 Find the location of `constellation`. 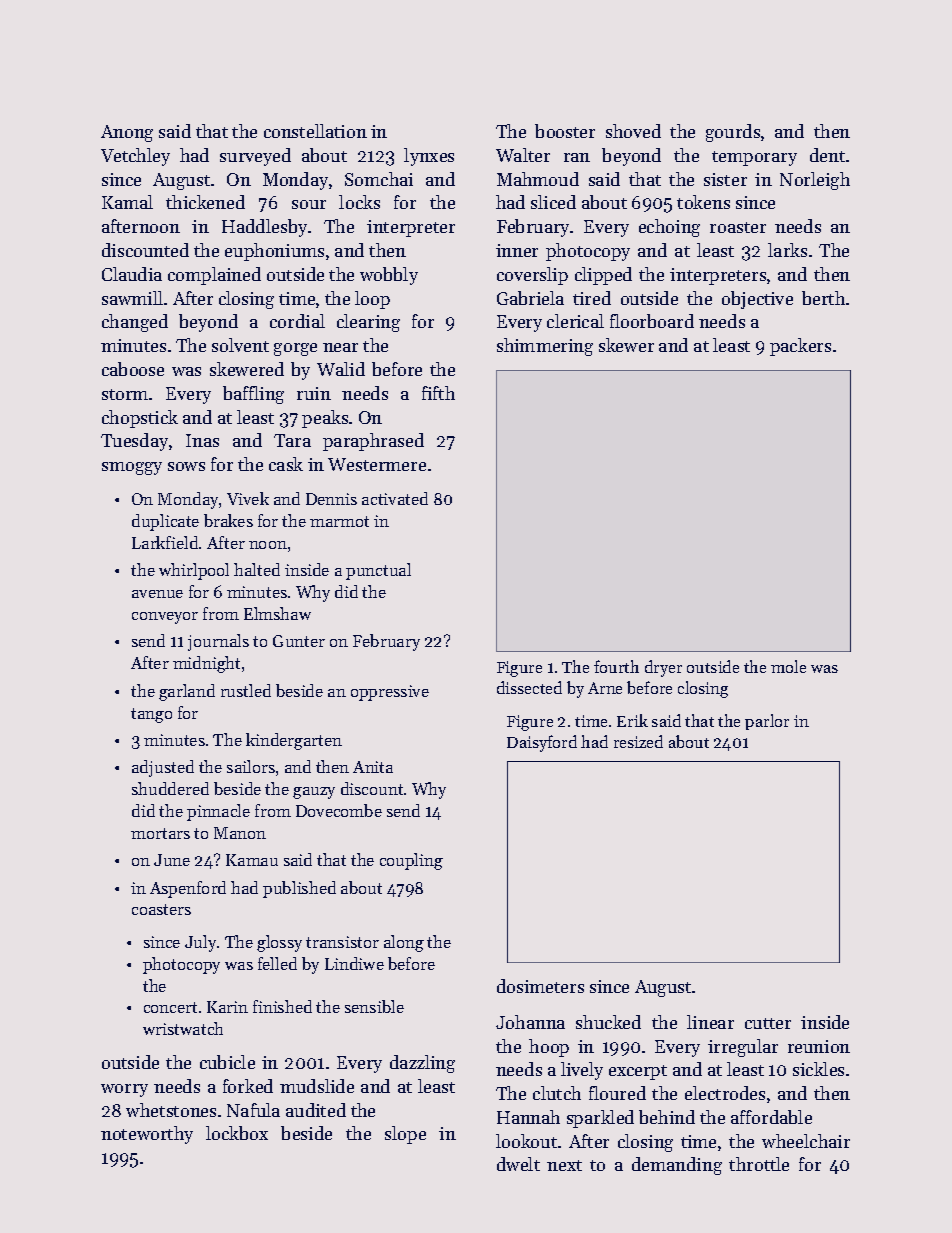

constellation is located at coordinates (315, 131).
